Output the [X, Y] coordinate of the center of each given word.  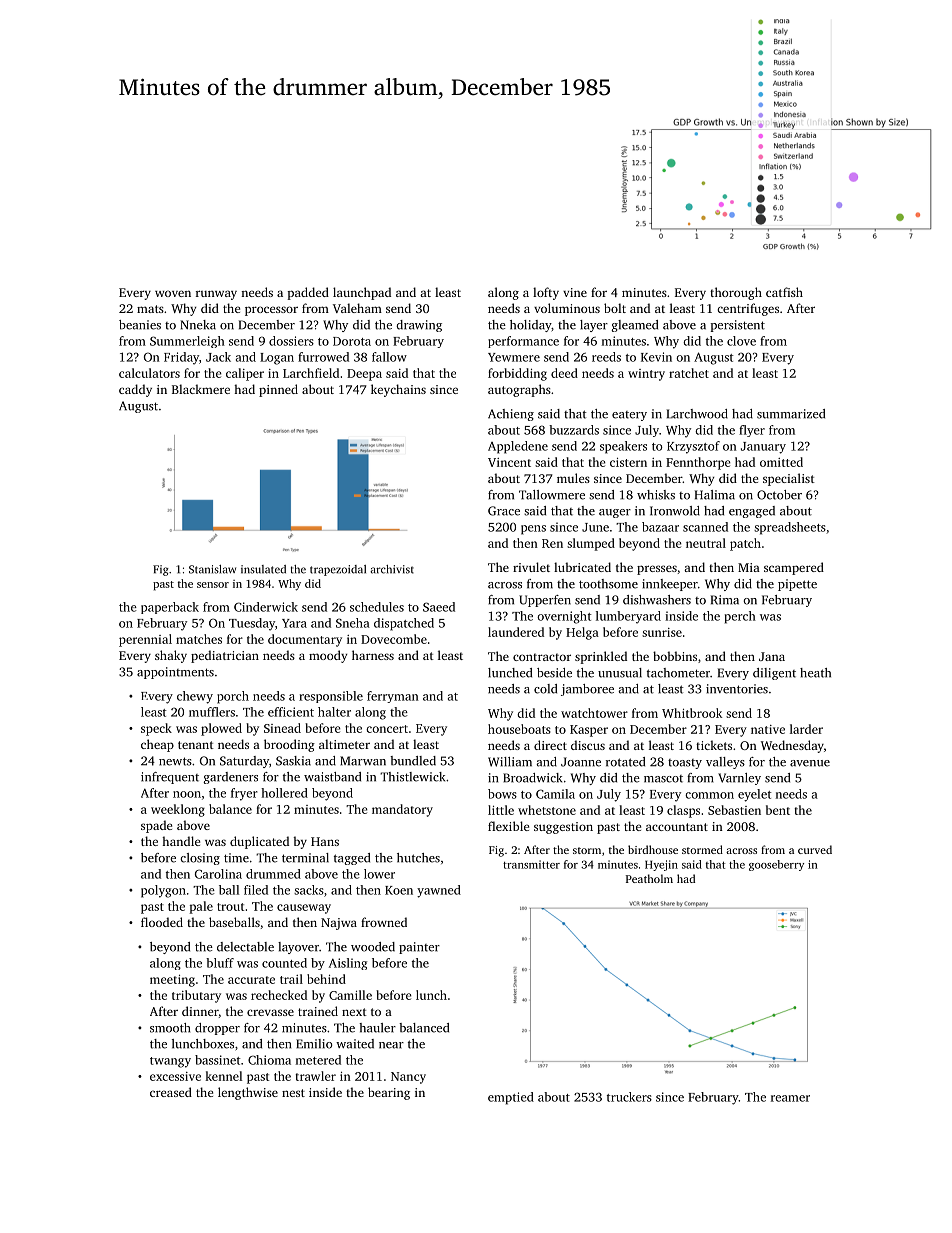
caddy [135, 390]
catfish [784, 292]
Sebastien [734, 810]
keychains [398, 390]
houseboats [519, 729]
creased [171, 1092]
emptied [511, 1098]
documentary [305, 640]
